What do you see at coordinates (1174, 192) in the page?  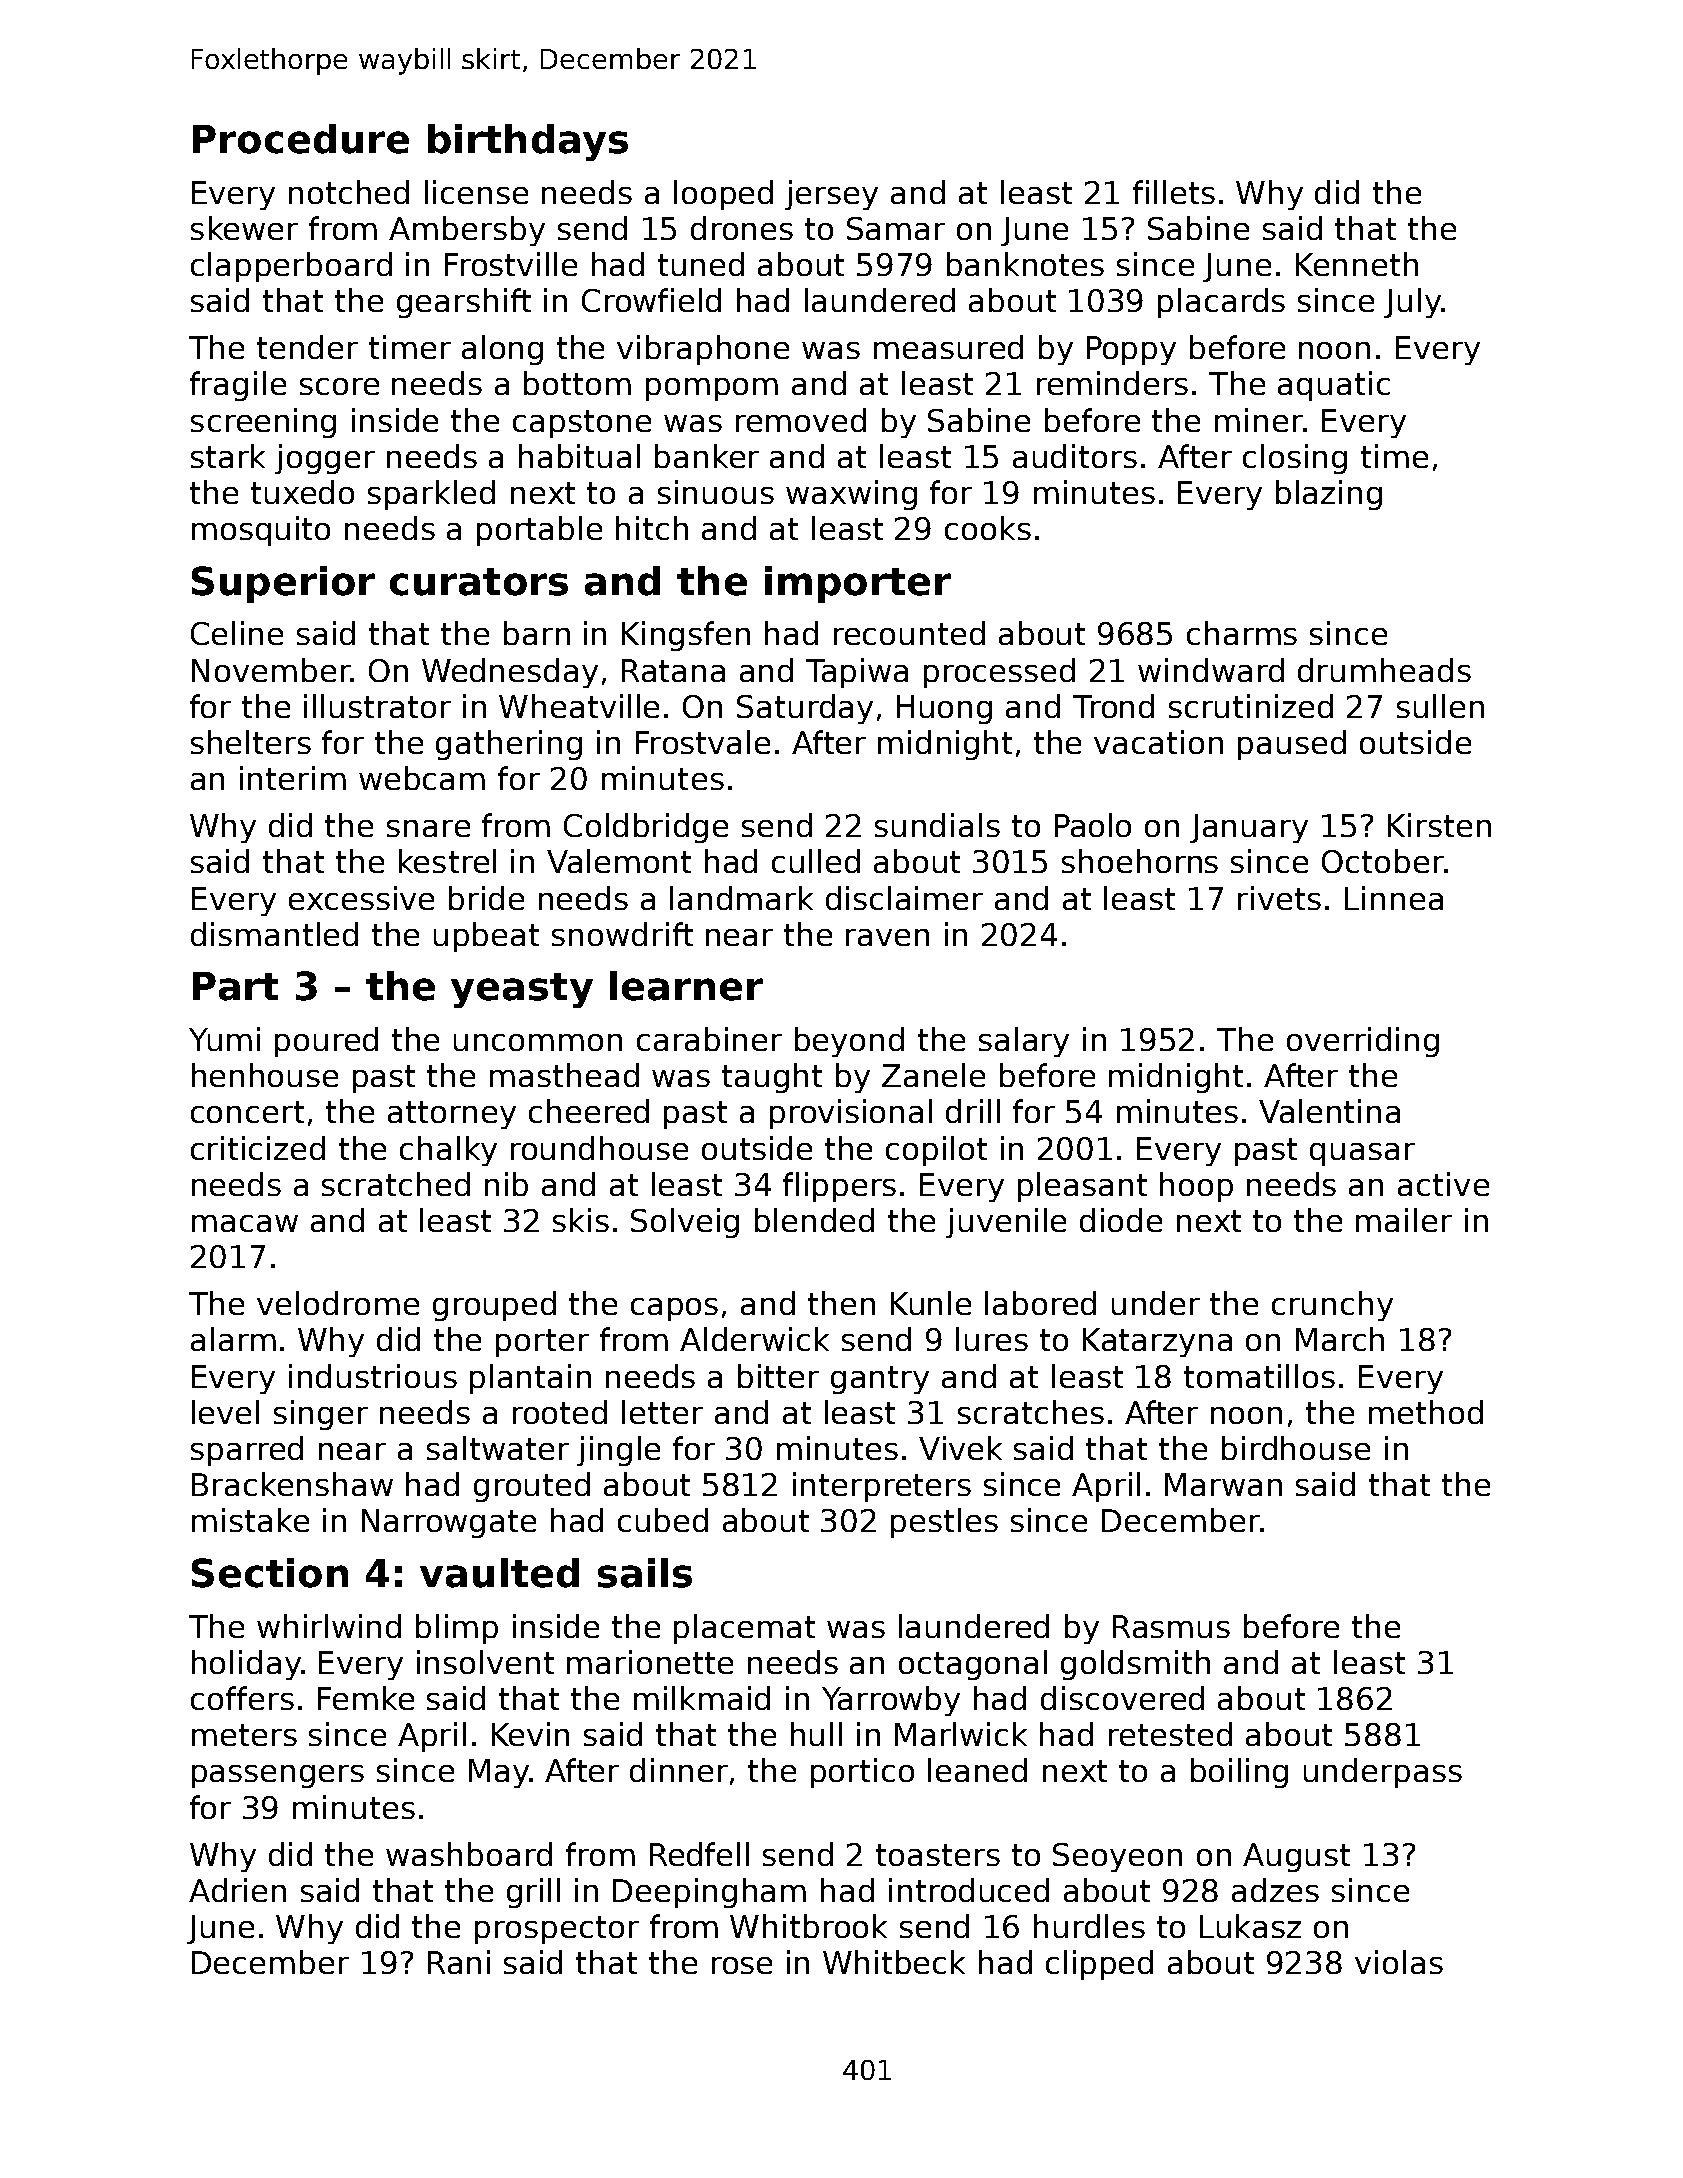 I see `fillets` at bounding box center [1174, 192].
